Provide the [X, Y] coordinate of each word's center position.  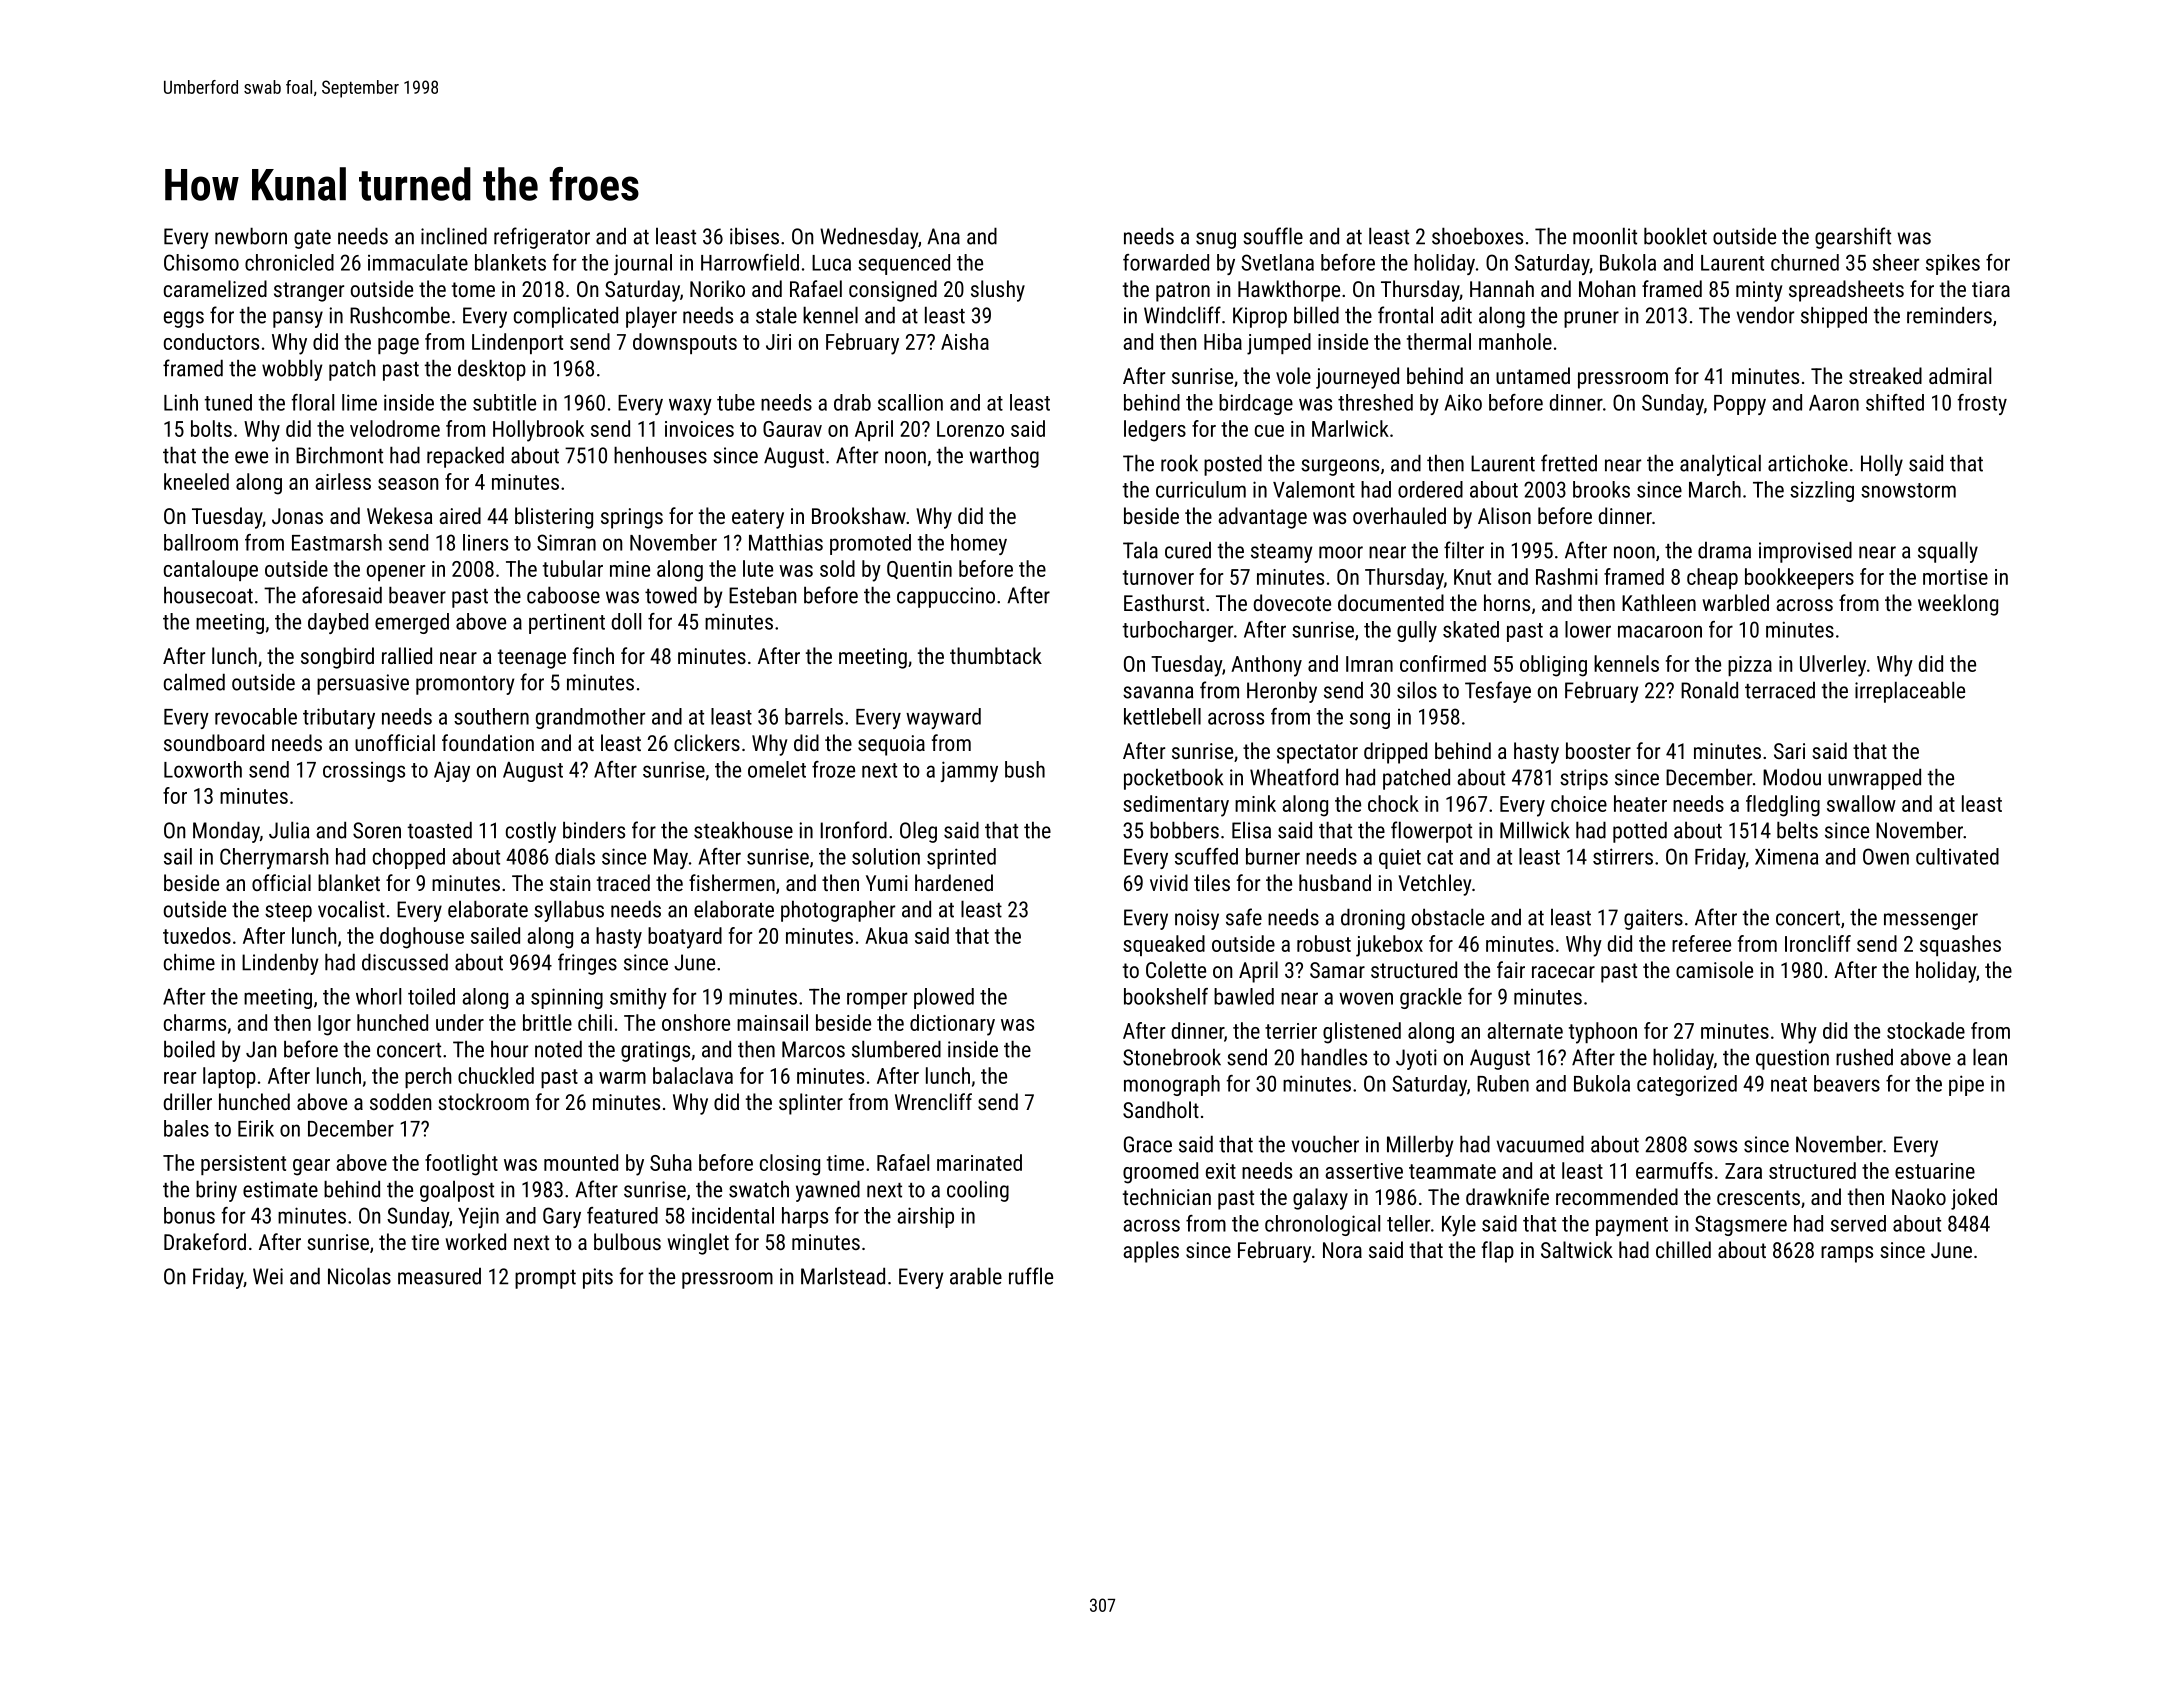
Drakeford [205, 1241]
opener [396, 573]
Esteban [762, 595]
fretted [1569, 463]
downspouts [685, 343]
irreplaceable [1910, 692]
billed [1316, 315]
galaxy [1320, 1199]
